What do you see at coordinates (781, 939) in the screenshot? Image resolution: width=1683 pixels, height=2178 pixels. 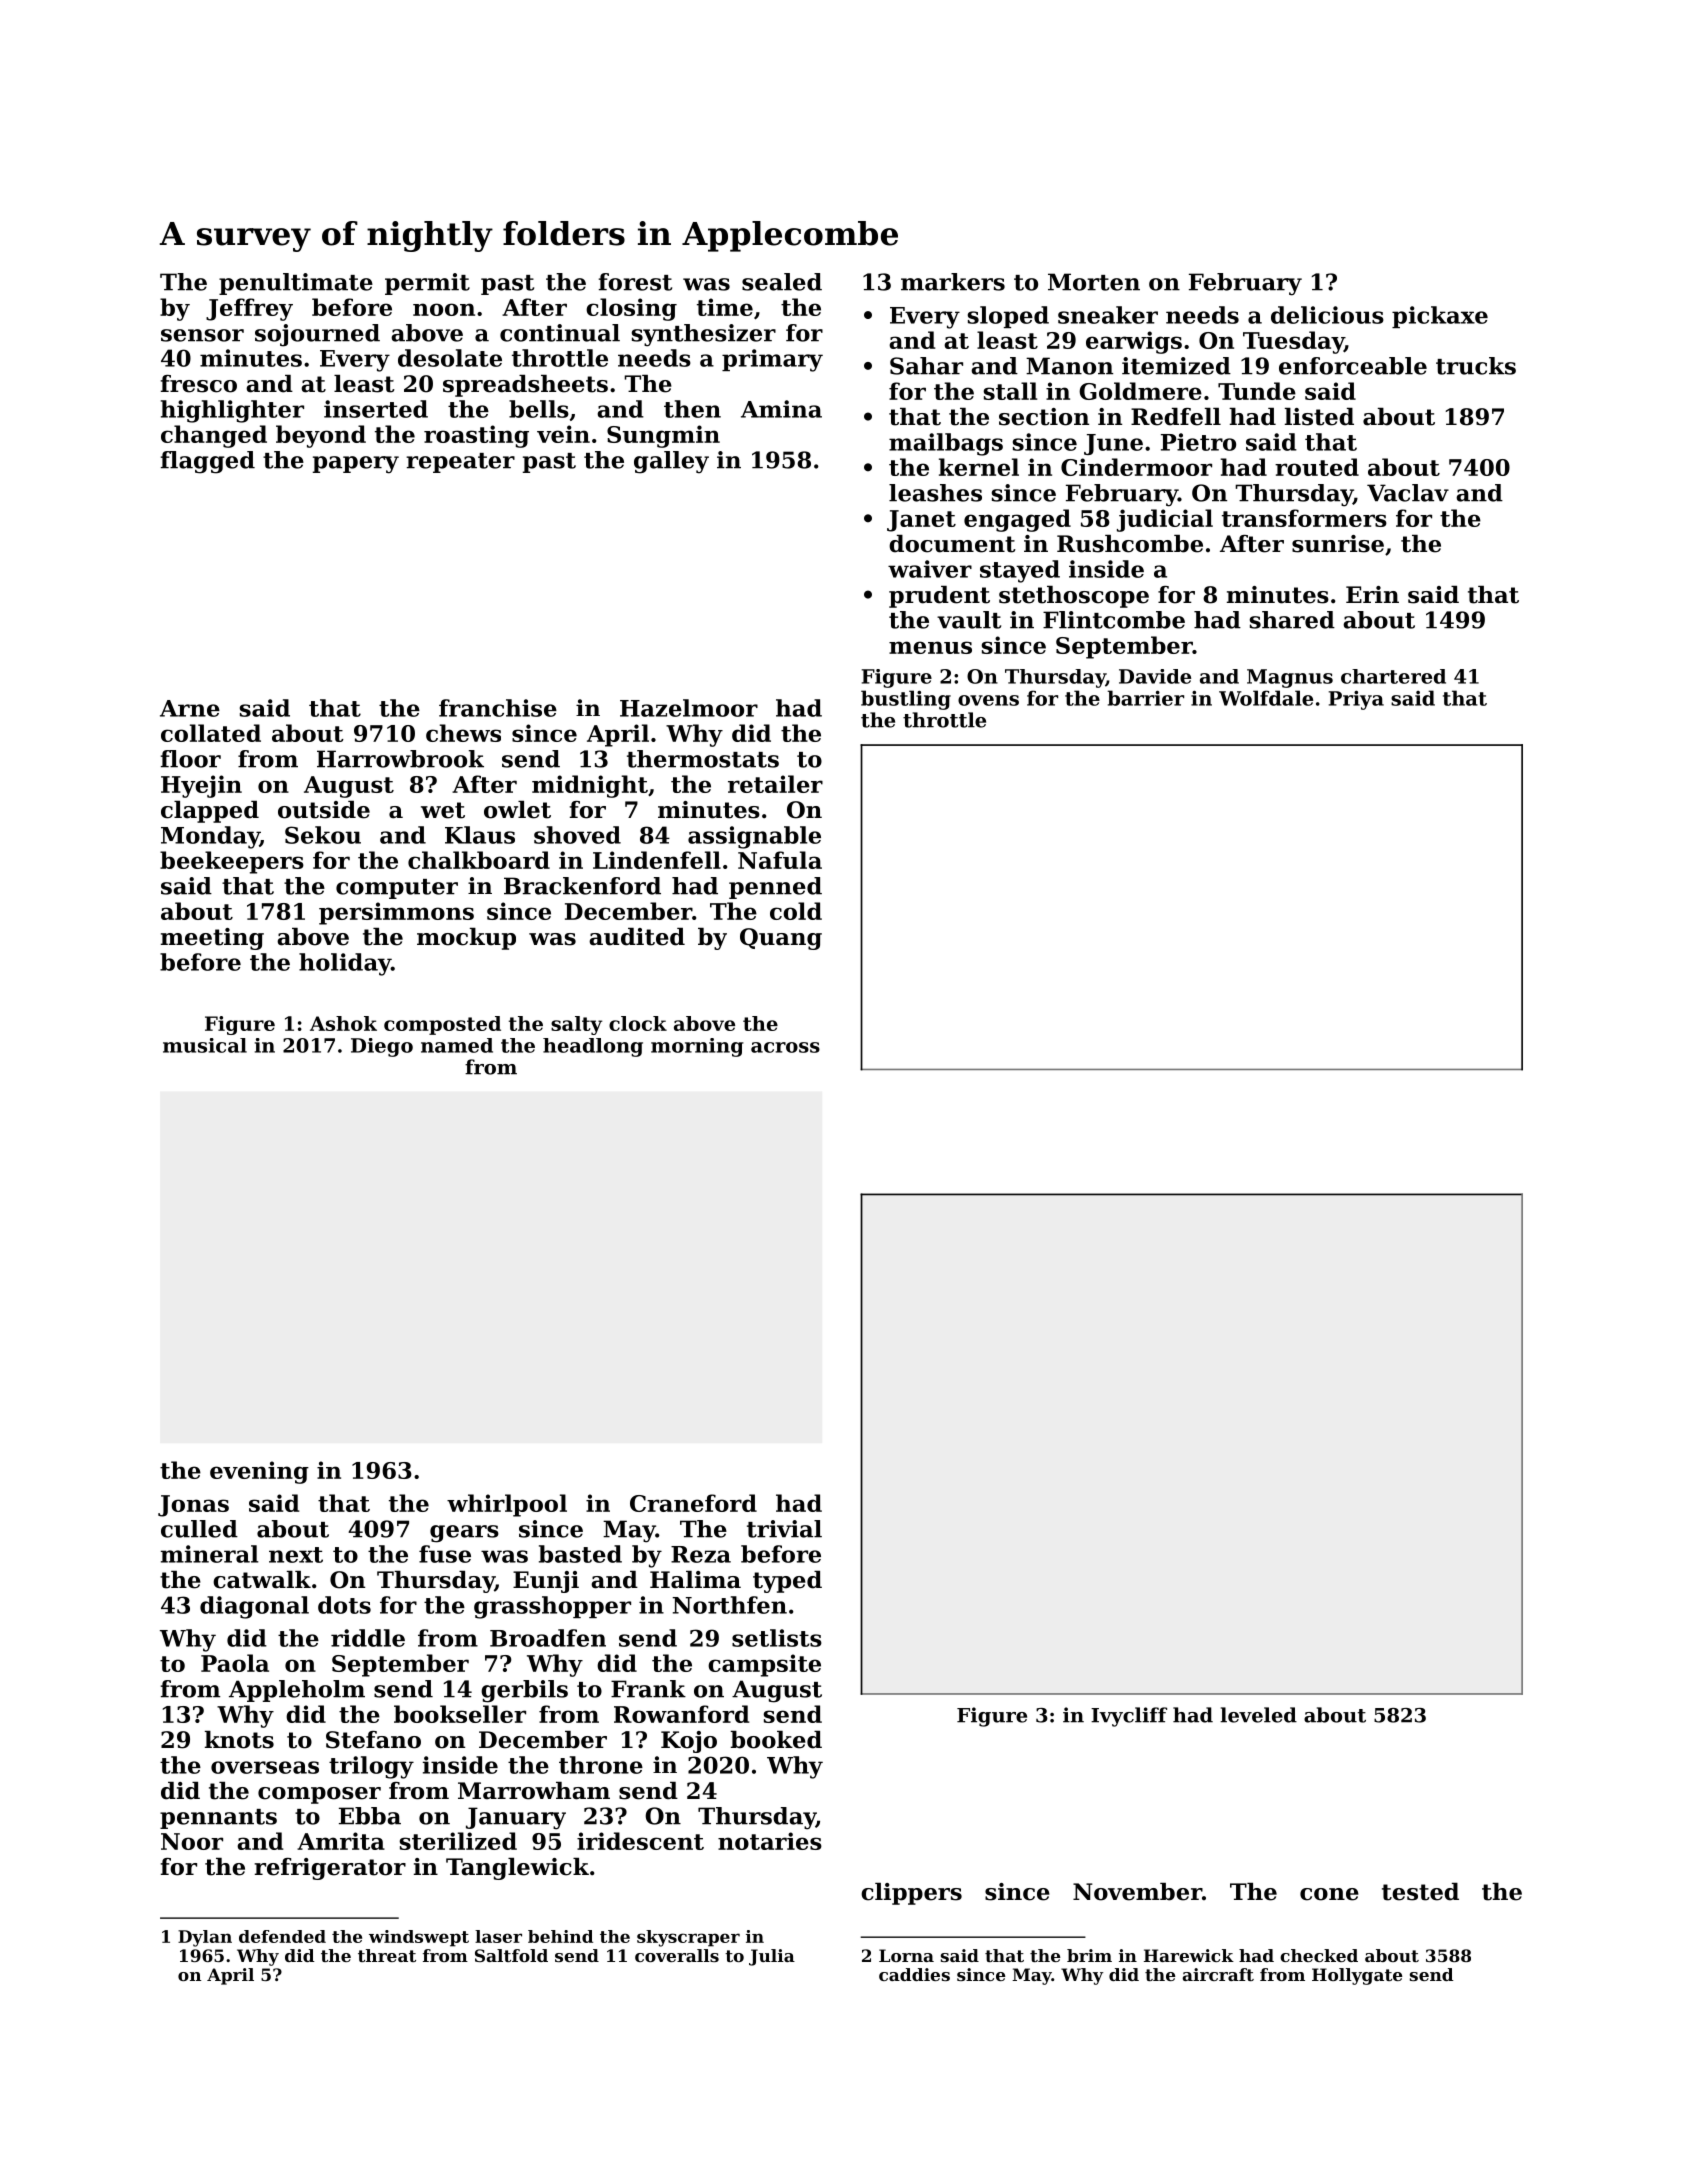 I see `Quang` at bounding box center [781, 939].
